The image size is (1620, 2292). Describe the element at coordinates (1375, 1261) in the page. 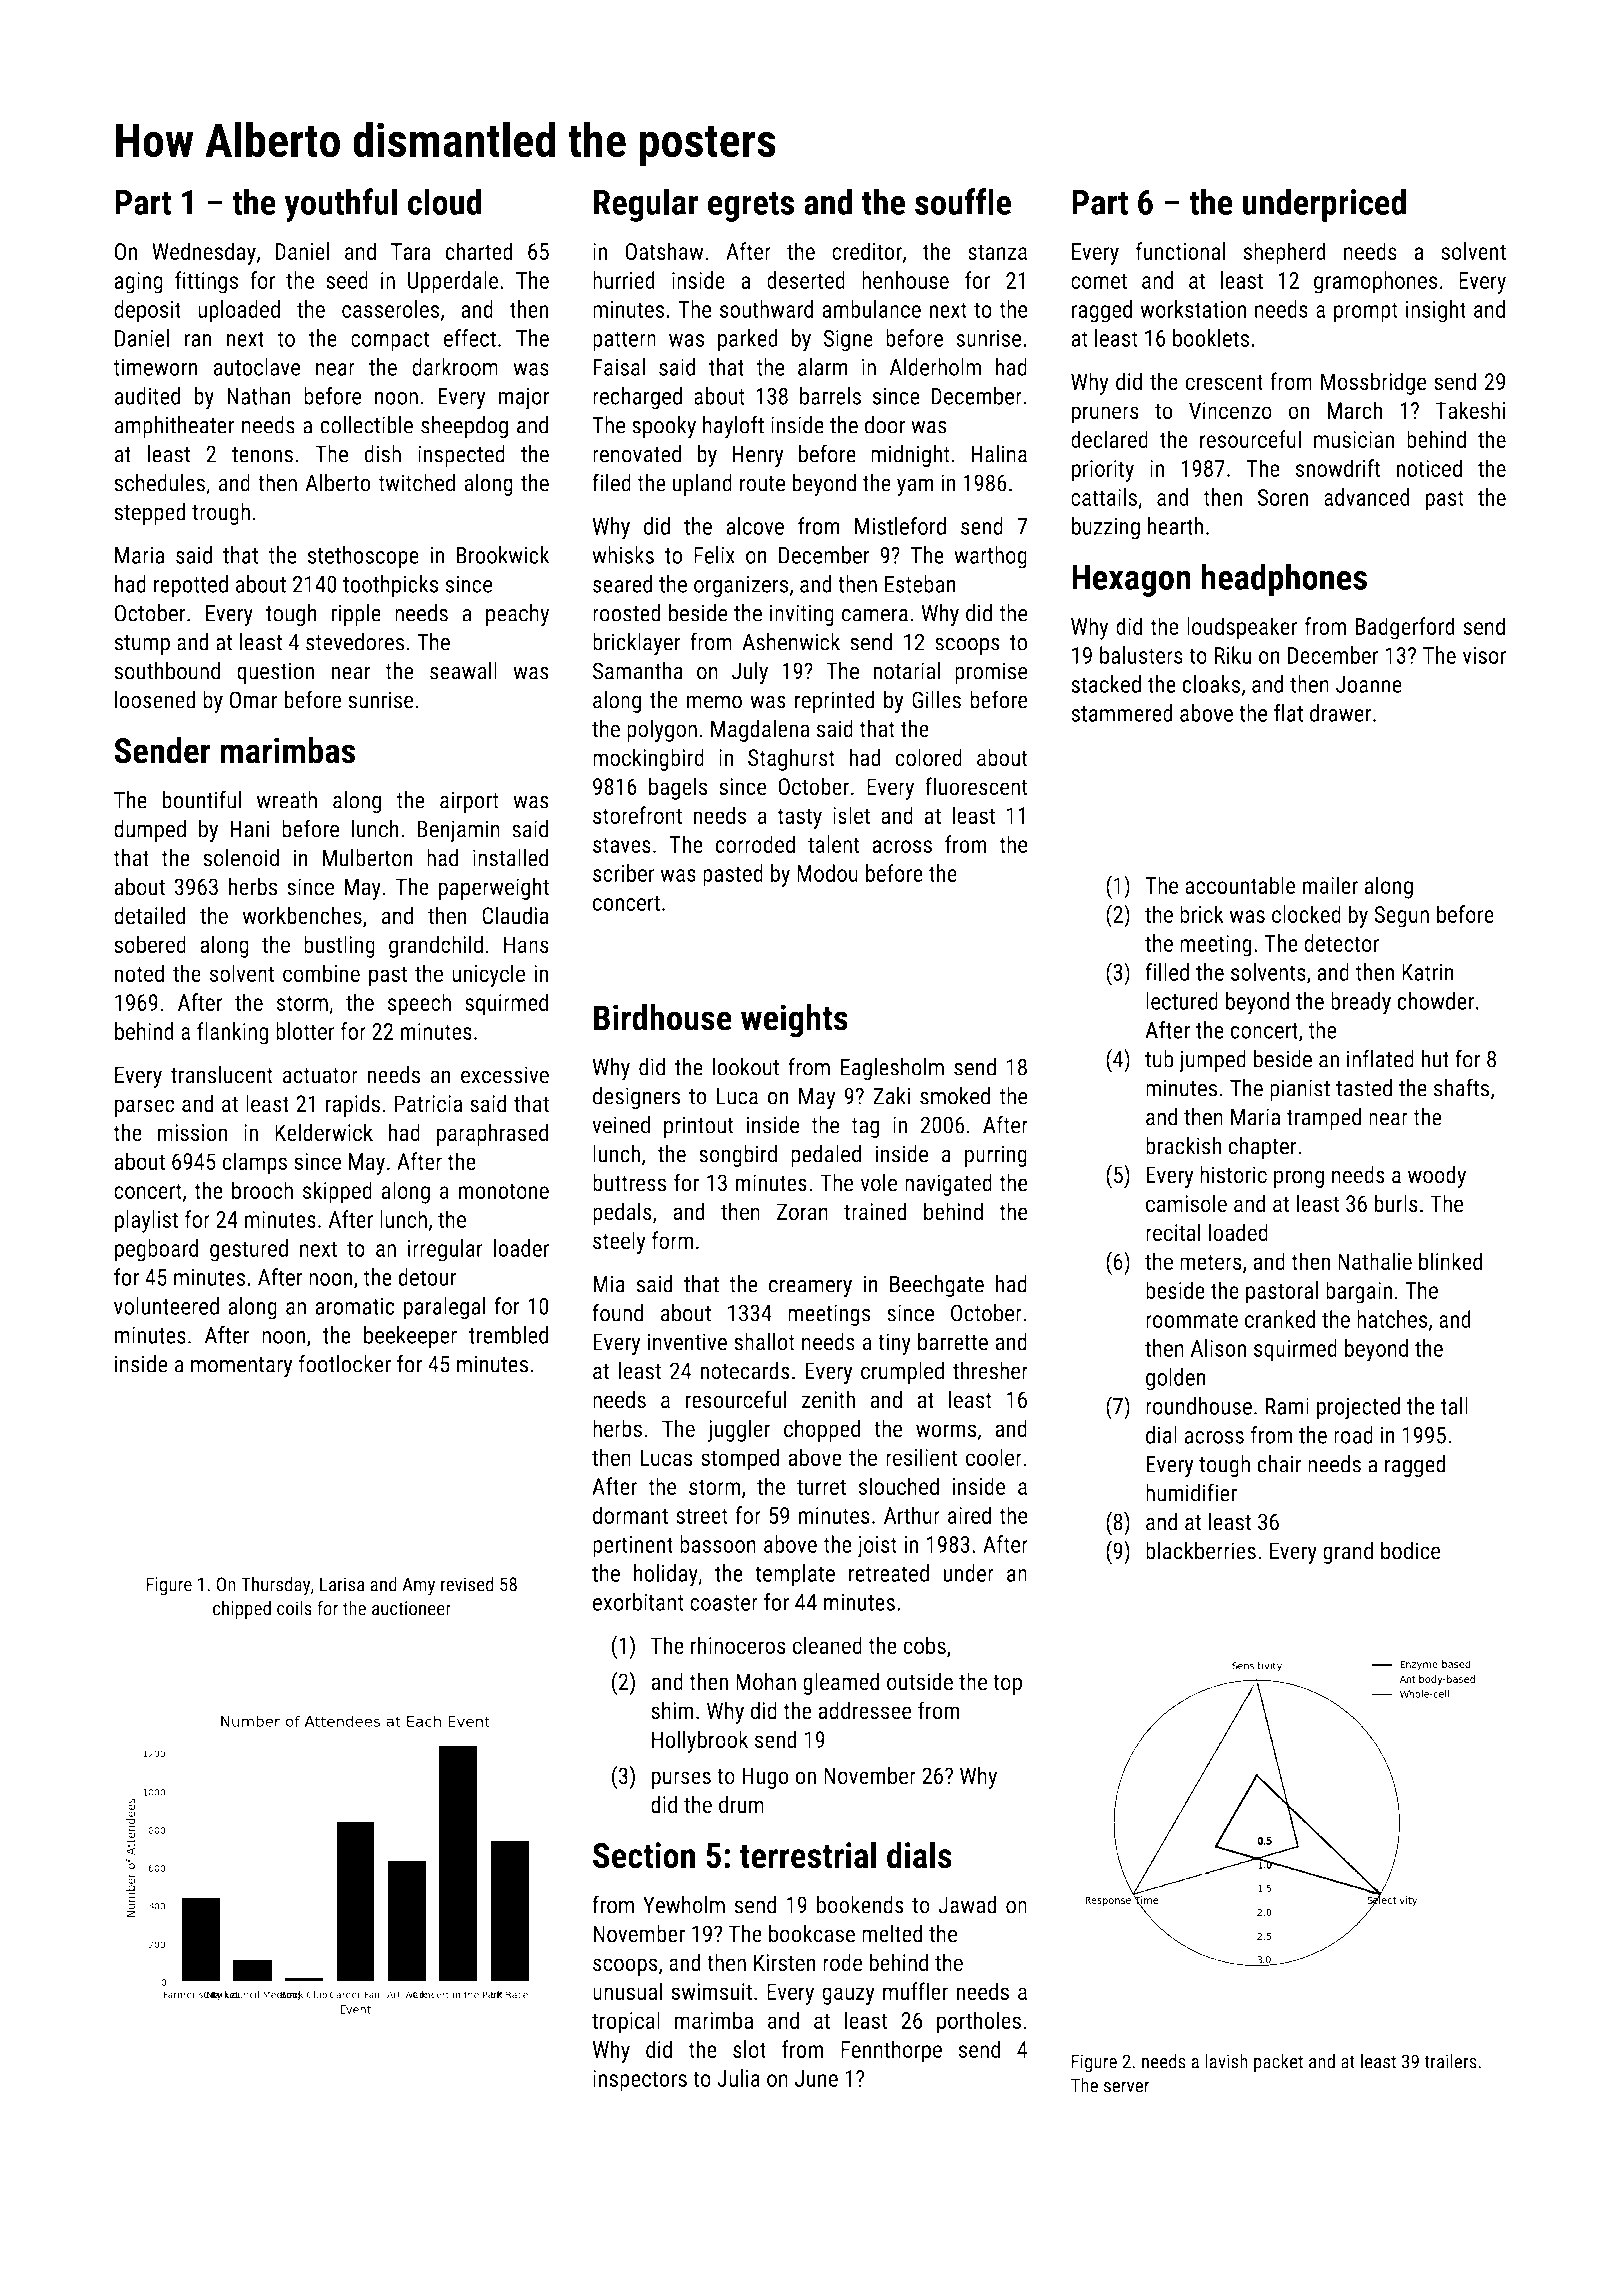

I see `Nathalie` at that location.
